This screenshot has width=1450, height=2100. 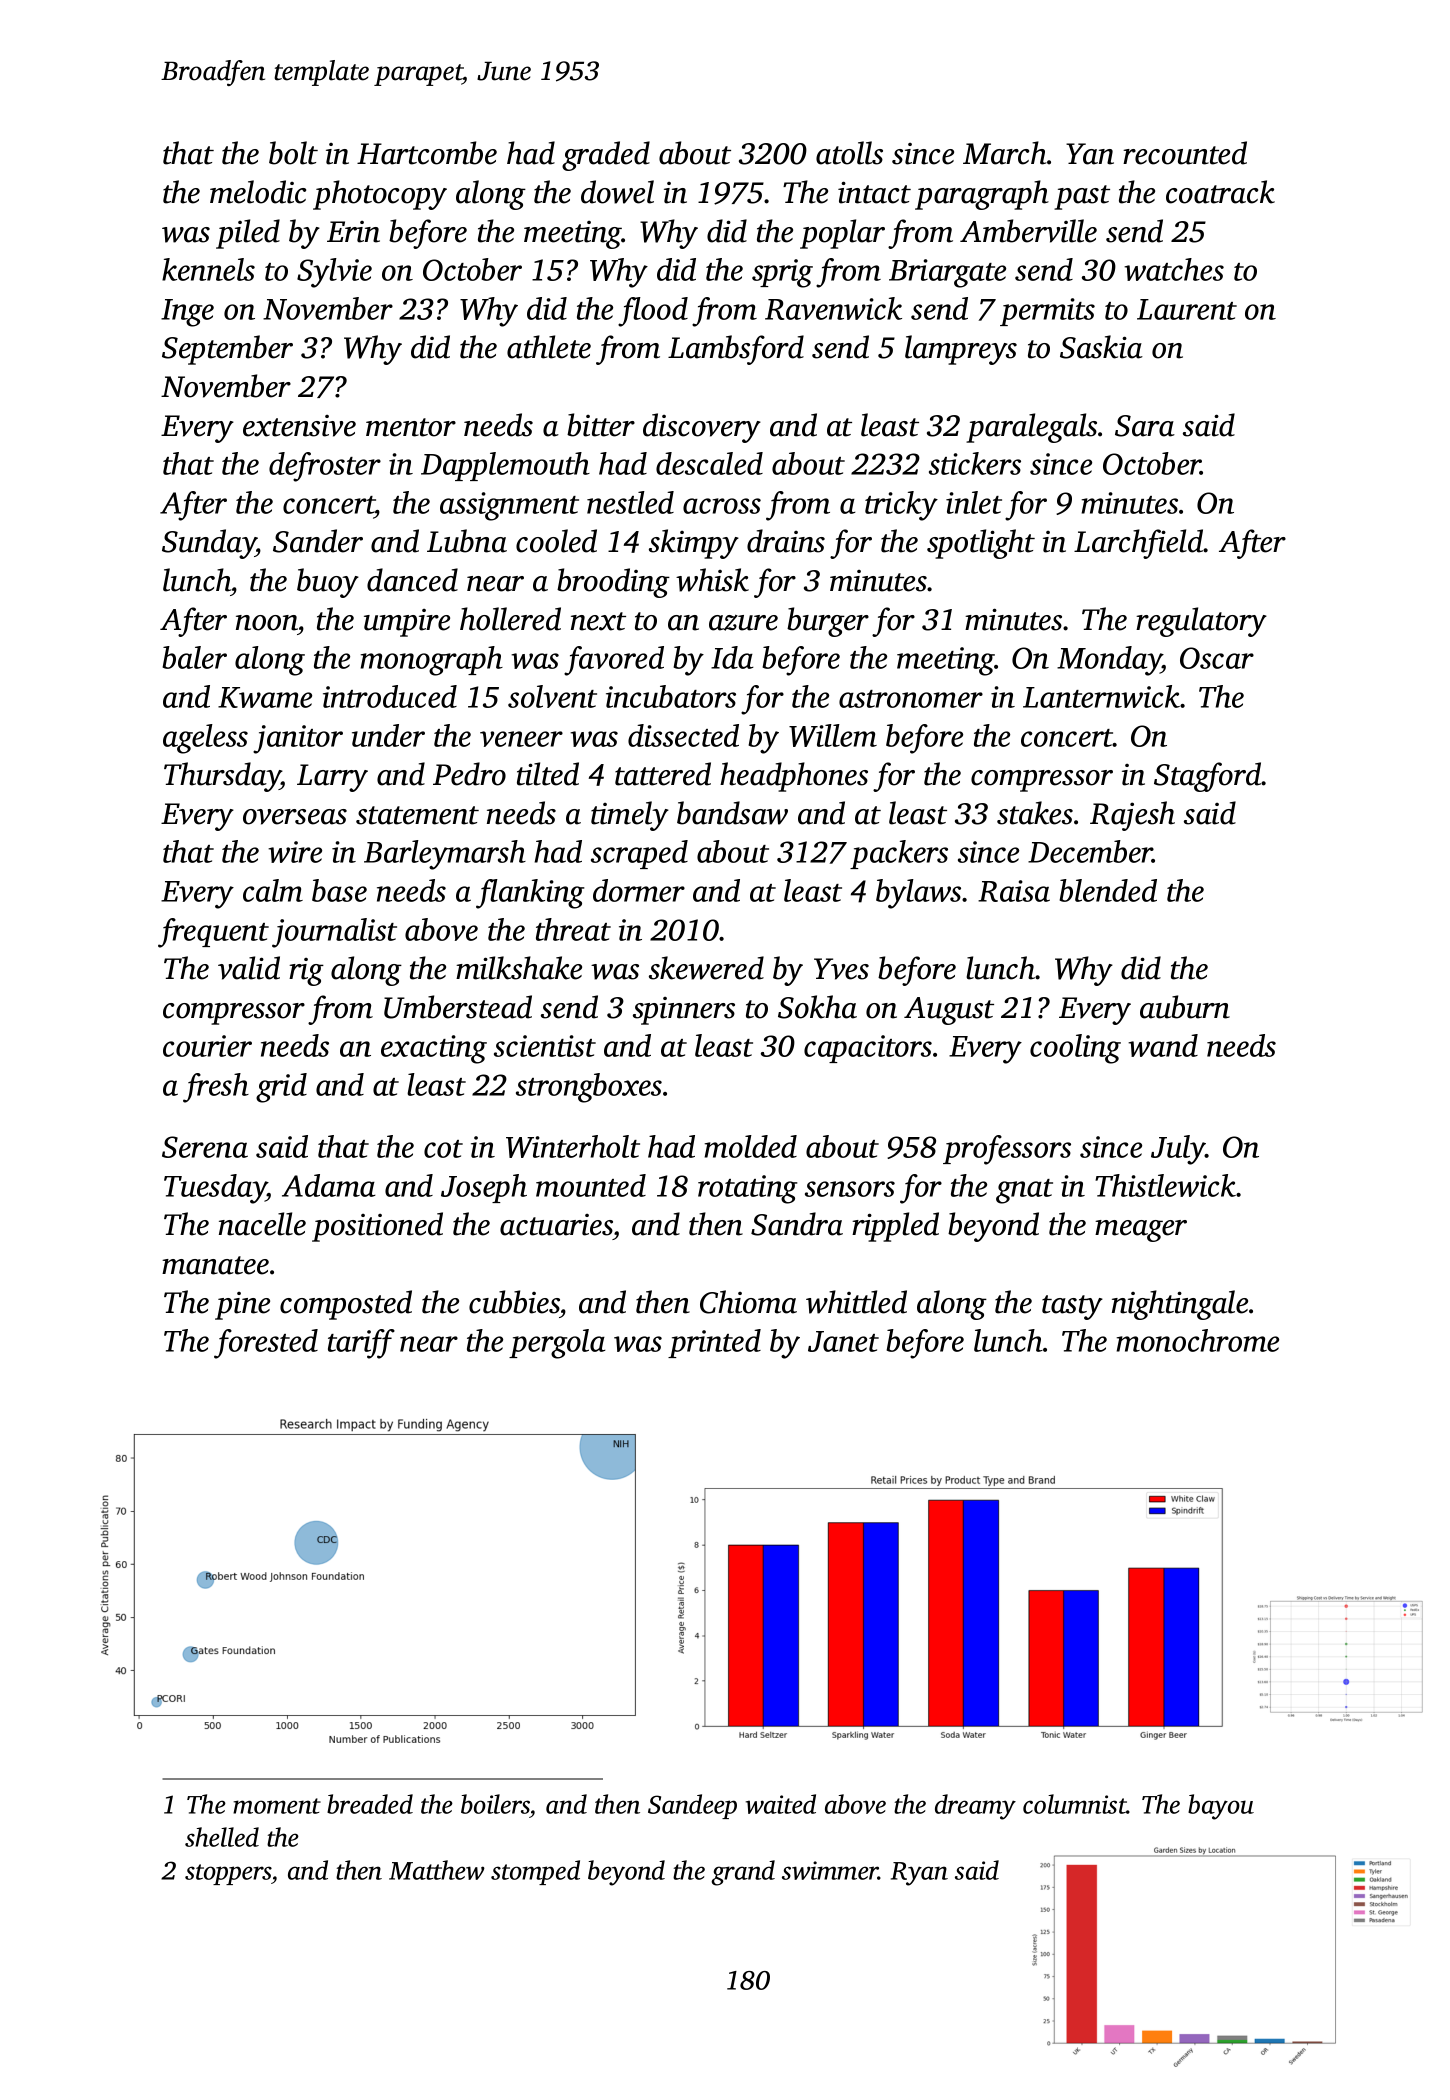 I want to click on recounted, so click(x=1185, y=153).
